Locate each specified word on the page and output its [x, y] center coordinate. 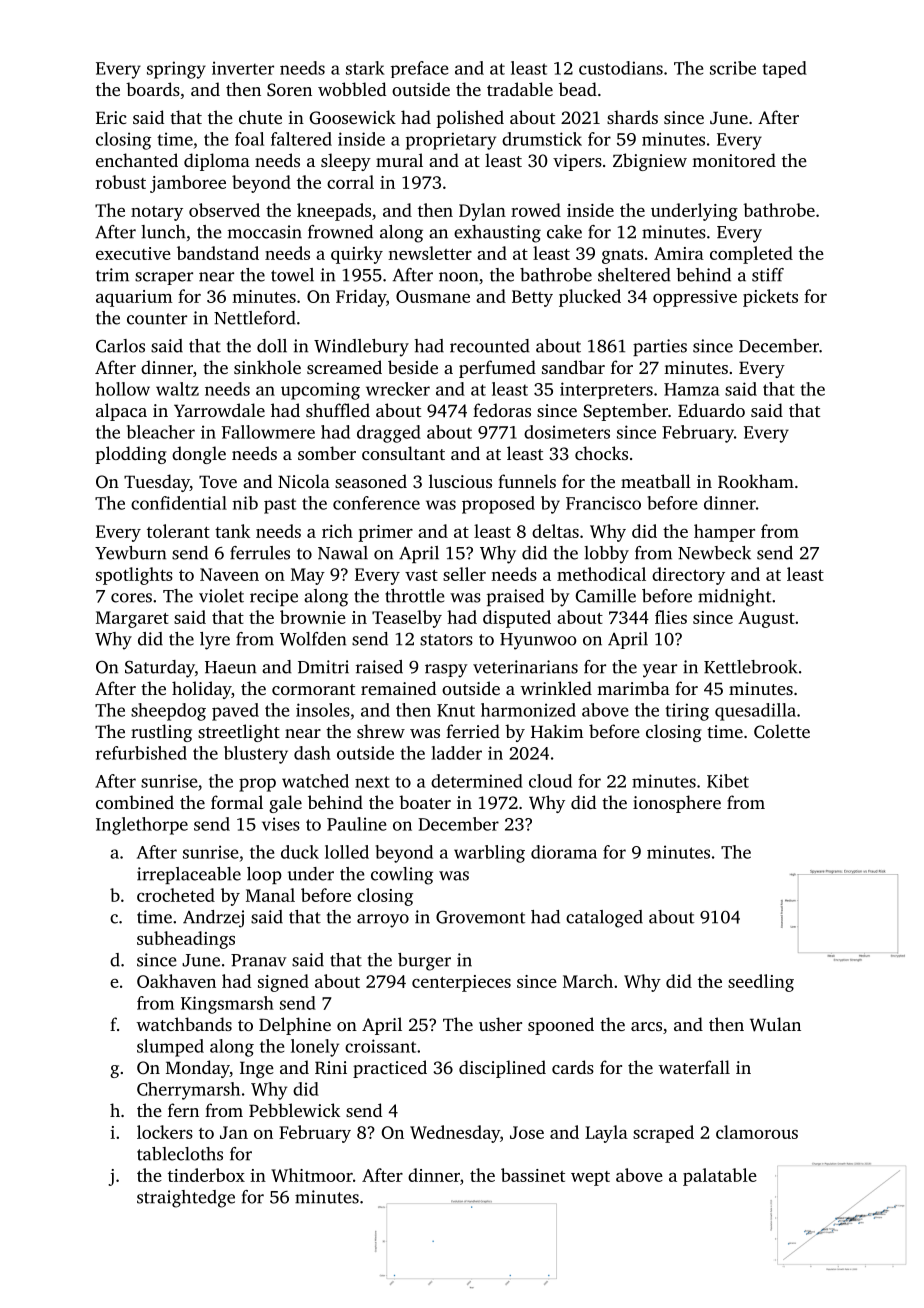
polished [470, 119]
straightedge [186, 1199]
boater [425, 802]
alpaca [121, 412]
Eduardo [711, 410]
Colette [782, 731]
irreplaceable [189, 875]
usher [500, 1024]
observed [224, 210]
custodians [621, 68]
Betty [532, 298]
